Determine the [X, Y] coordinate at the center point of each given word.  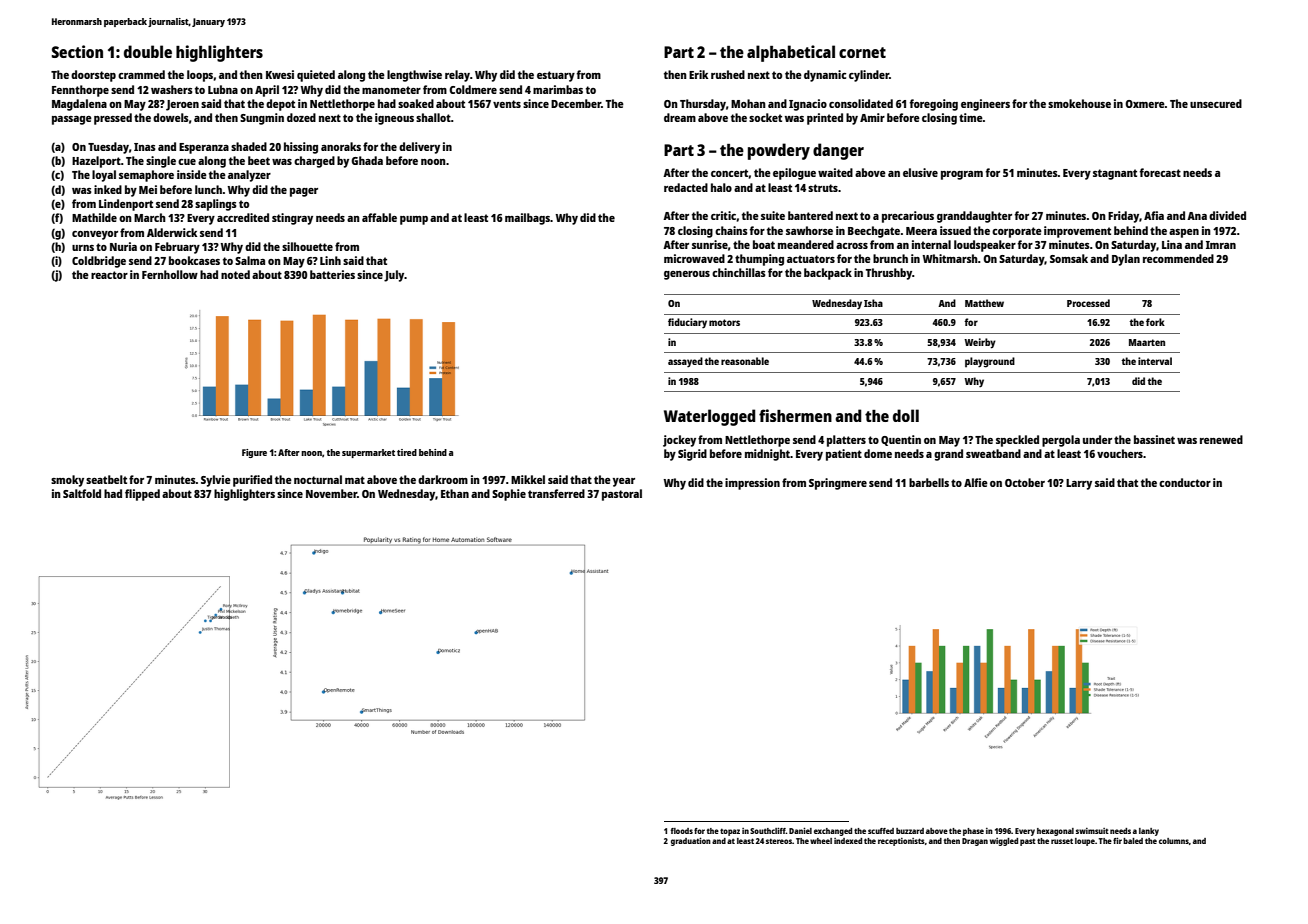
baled [1133, 841]
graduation [691, 841]
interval [1155, 361]
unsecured [1216, 103]
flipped [142, 495]
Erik [698, 74]
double [148, 51]
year [624, 482]
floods [682, 831]
